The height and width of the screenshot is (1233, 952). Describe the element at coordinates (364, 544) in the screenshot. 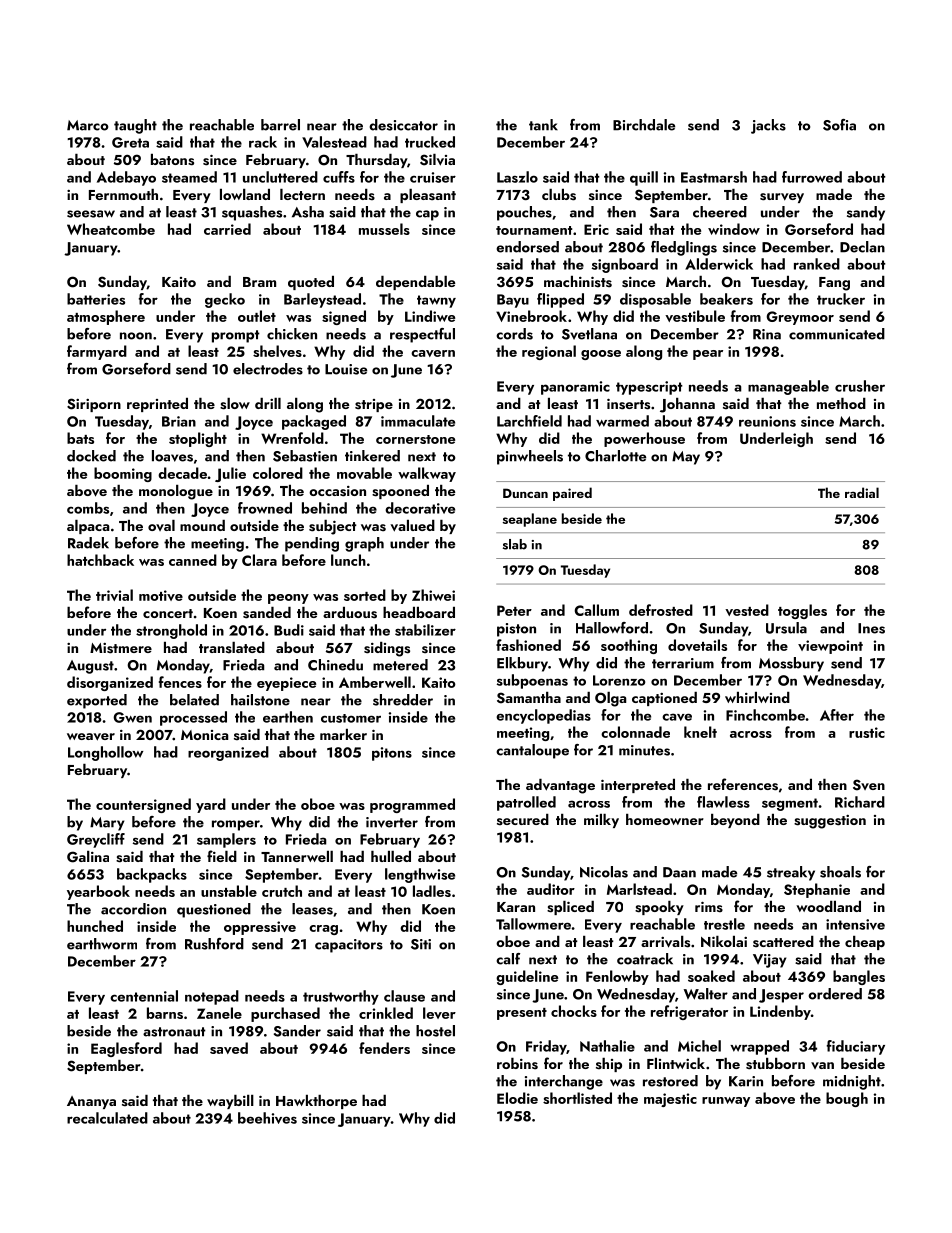

I see `graph` at that location.
